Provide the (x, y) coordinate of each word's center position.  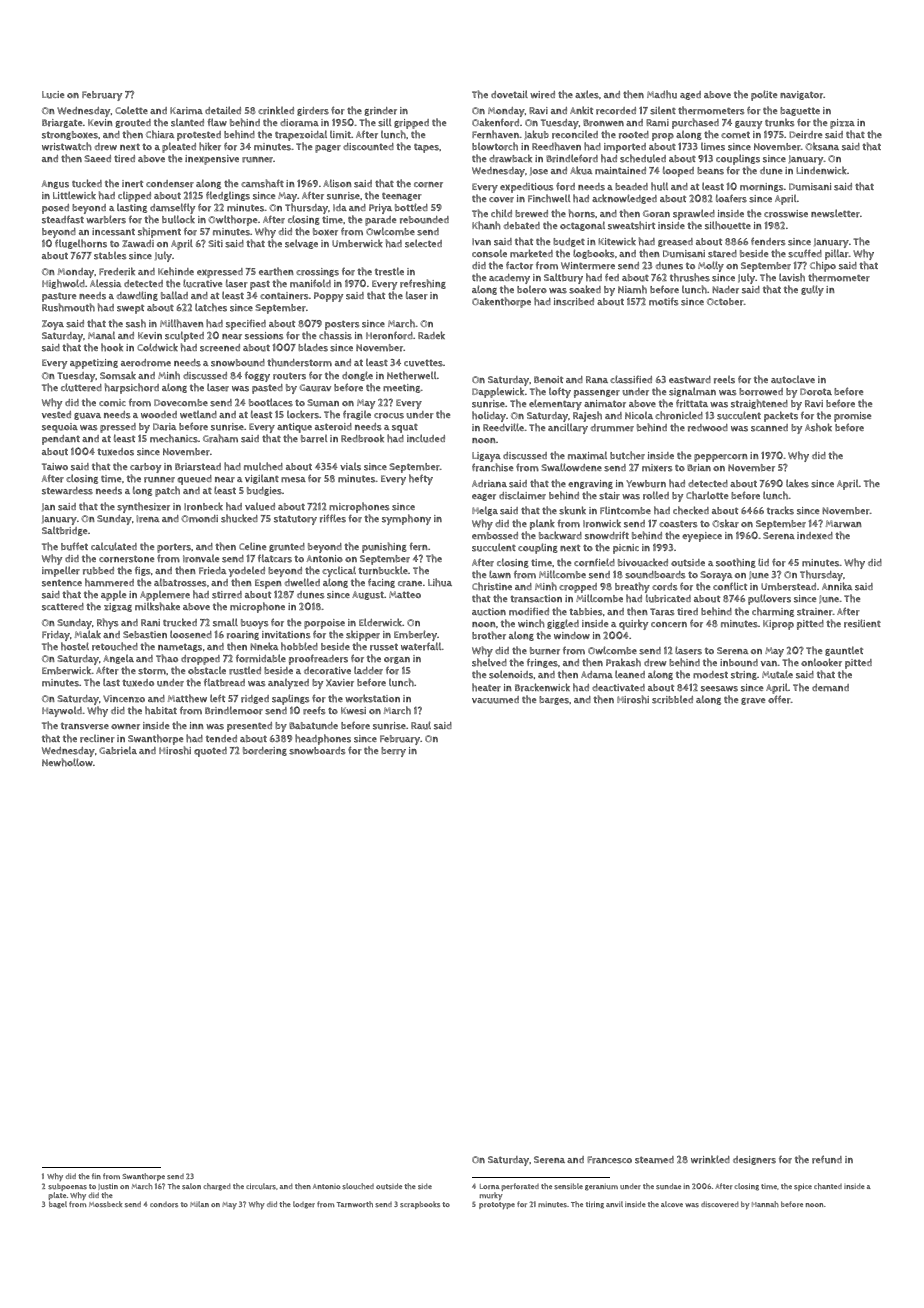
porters (174, 548)
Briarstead (198, 467)
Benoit (548, 379)
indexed (815, 536)
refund (827, 1159)
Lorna (490, 1186)
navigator (801, 95)
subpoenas (67, 1187)
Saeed (97, 158)
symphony (406, 519)
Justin (108, 1186)
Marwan (844, 524)
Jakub (537, 134)
